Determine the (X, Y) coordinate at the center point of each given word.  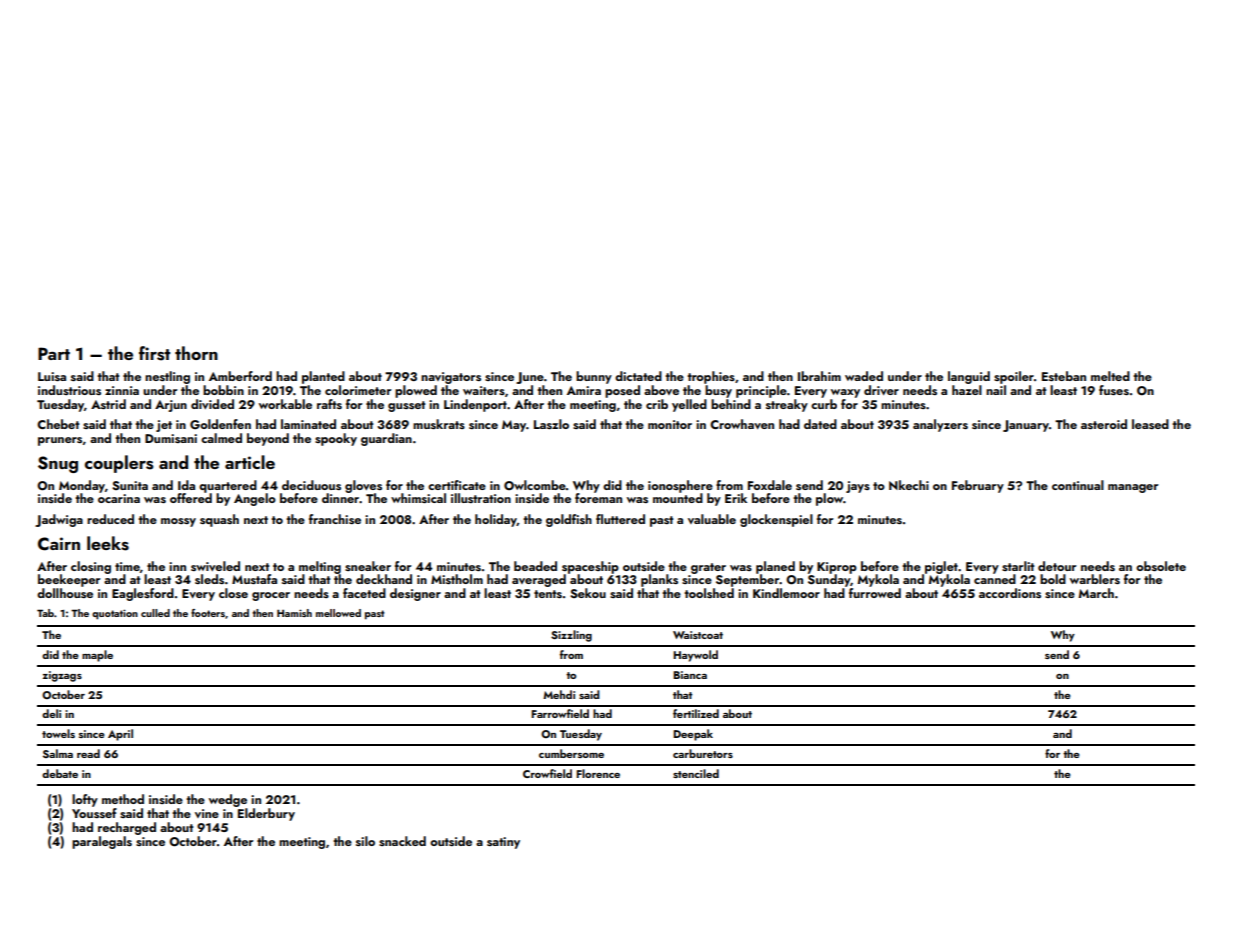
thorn (196, 353)
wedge (228, 800)
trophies (711, 377)
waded (864, 376)
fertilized (696, 713)
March (1096, 593)
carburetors (703, 753)
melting (320, 567)
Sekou (588, 593)
